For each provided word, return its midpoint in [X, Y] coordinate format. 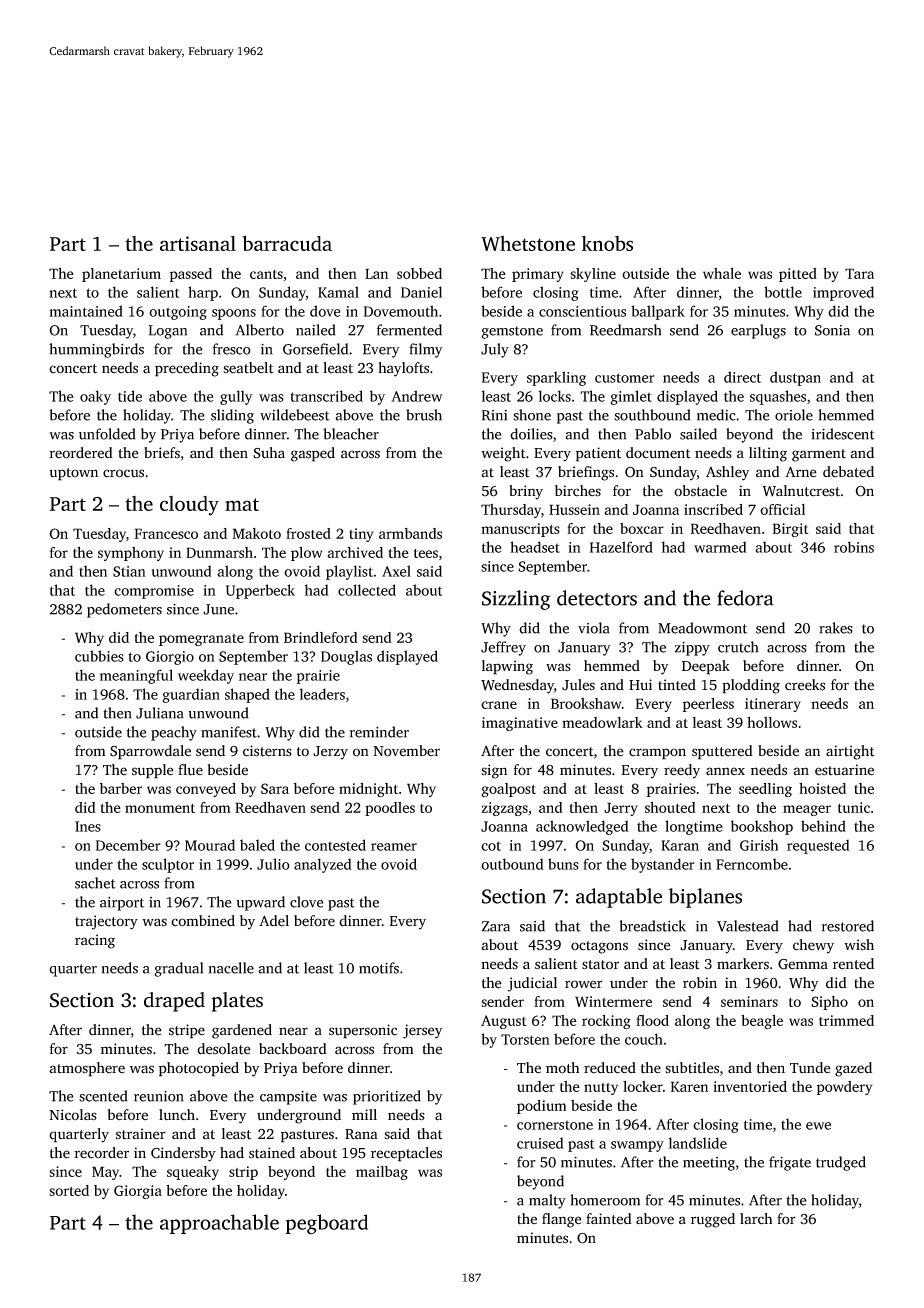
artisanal [198, 243]
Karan [680, 845]
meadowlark [602, 722]
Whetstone [528, 243]
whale [722, 273]
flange [562, 1220]
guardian [191, 695]
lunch [177, 1115]
